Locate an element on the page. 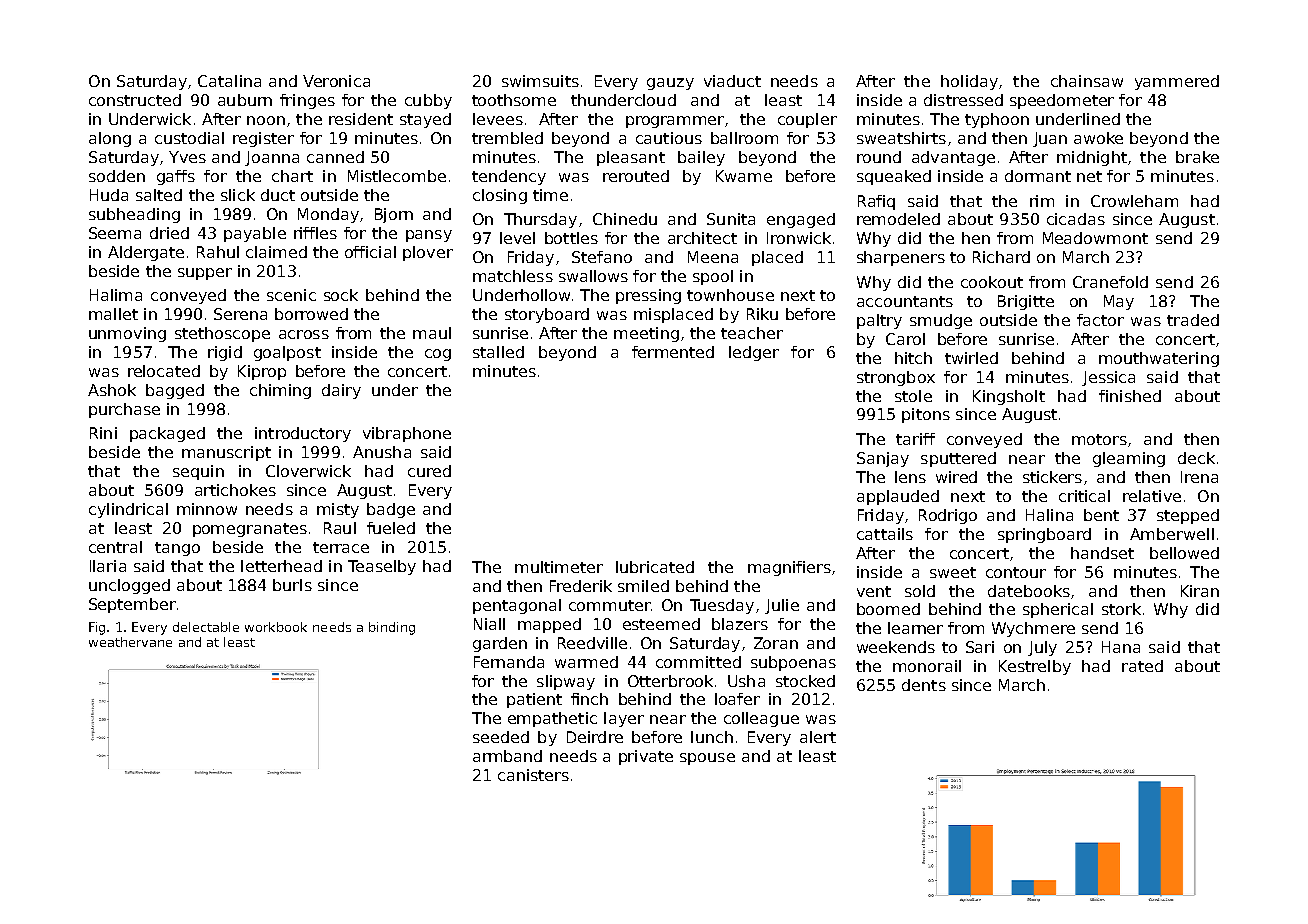 Image resolution: width=1308 pixels, height=924 pixels. packaged is located at coordinates (167, 434).
